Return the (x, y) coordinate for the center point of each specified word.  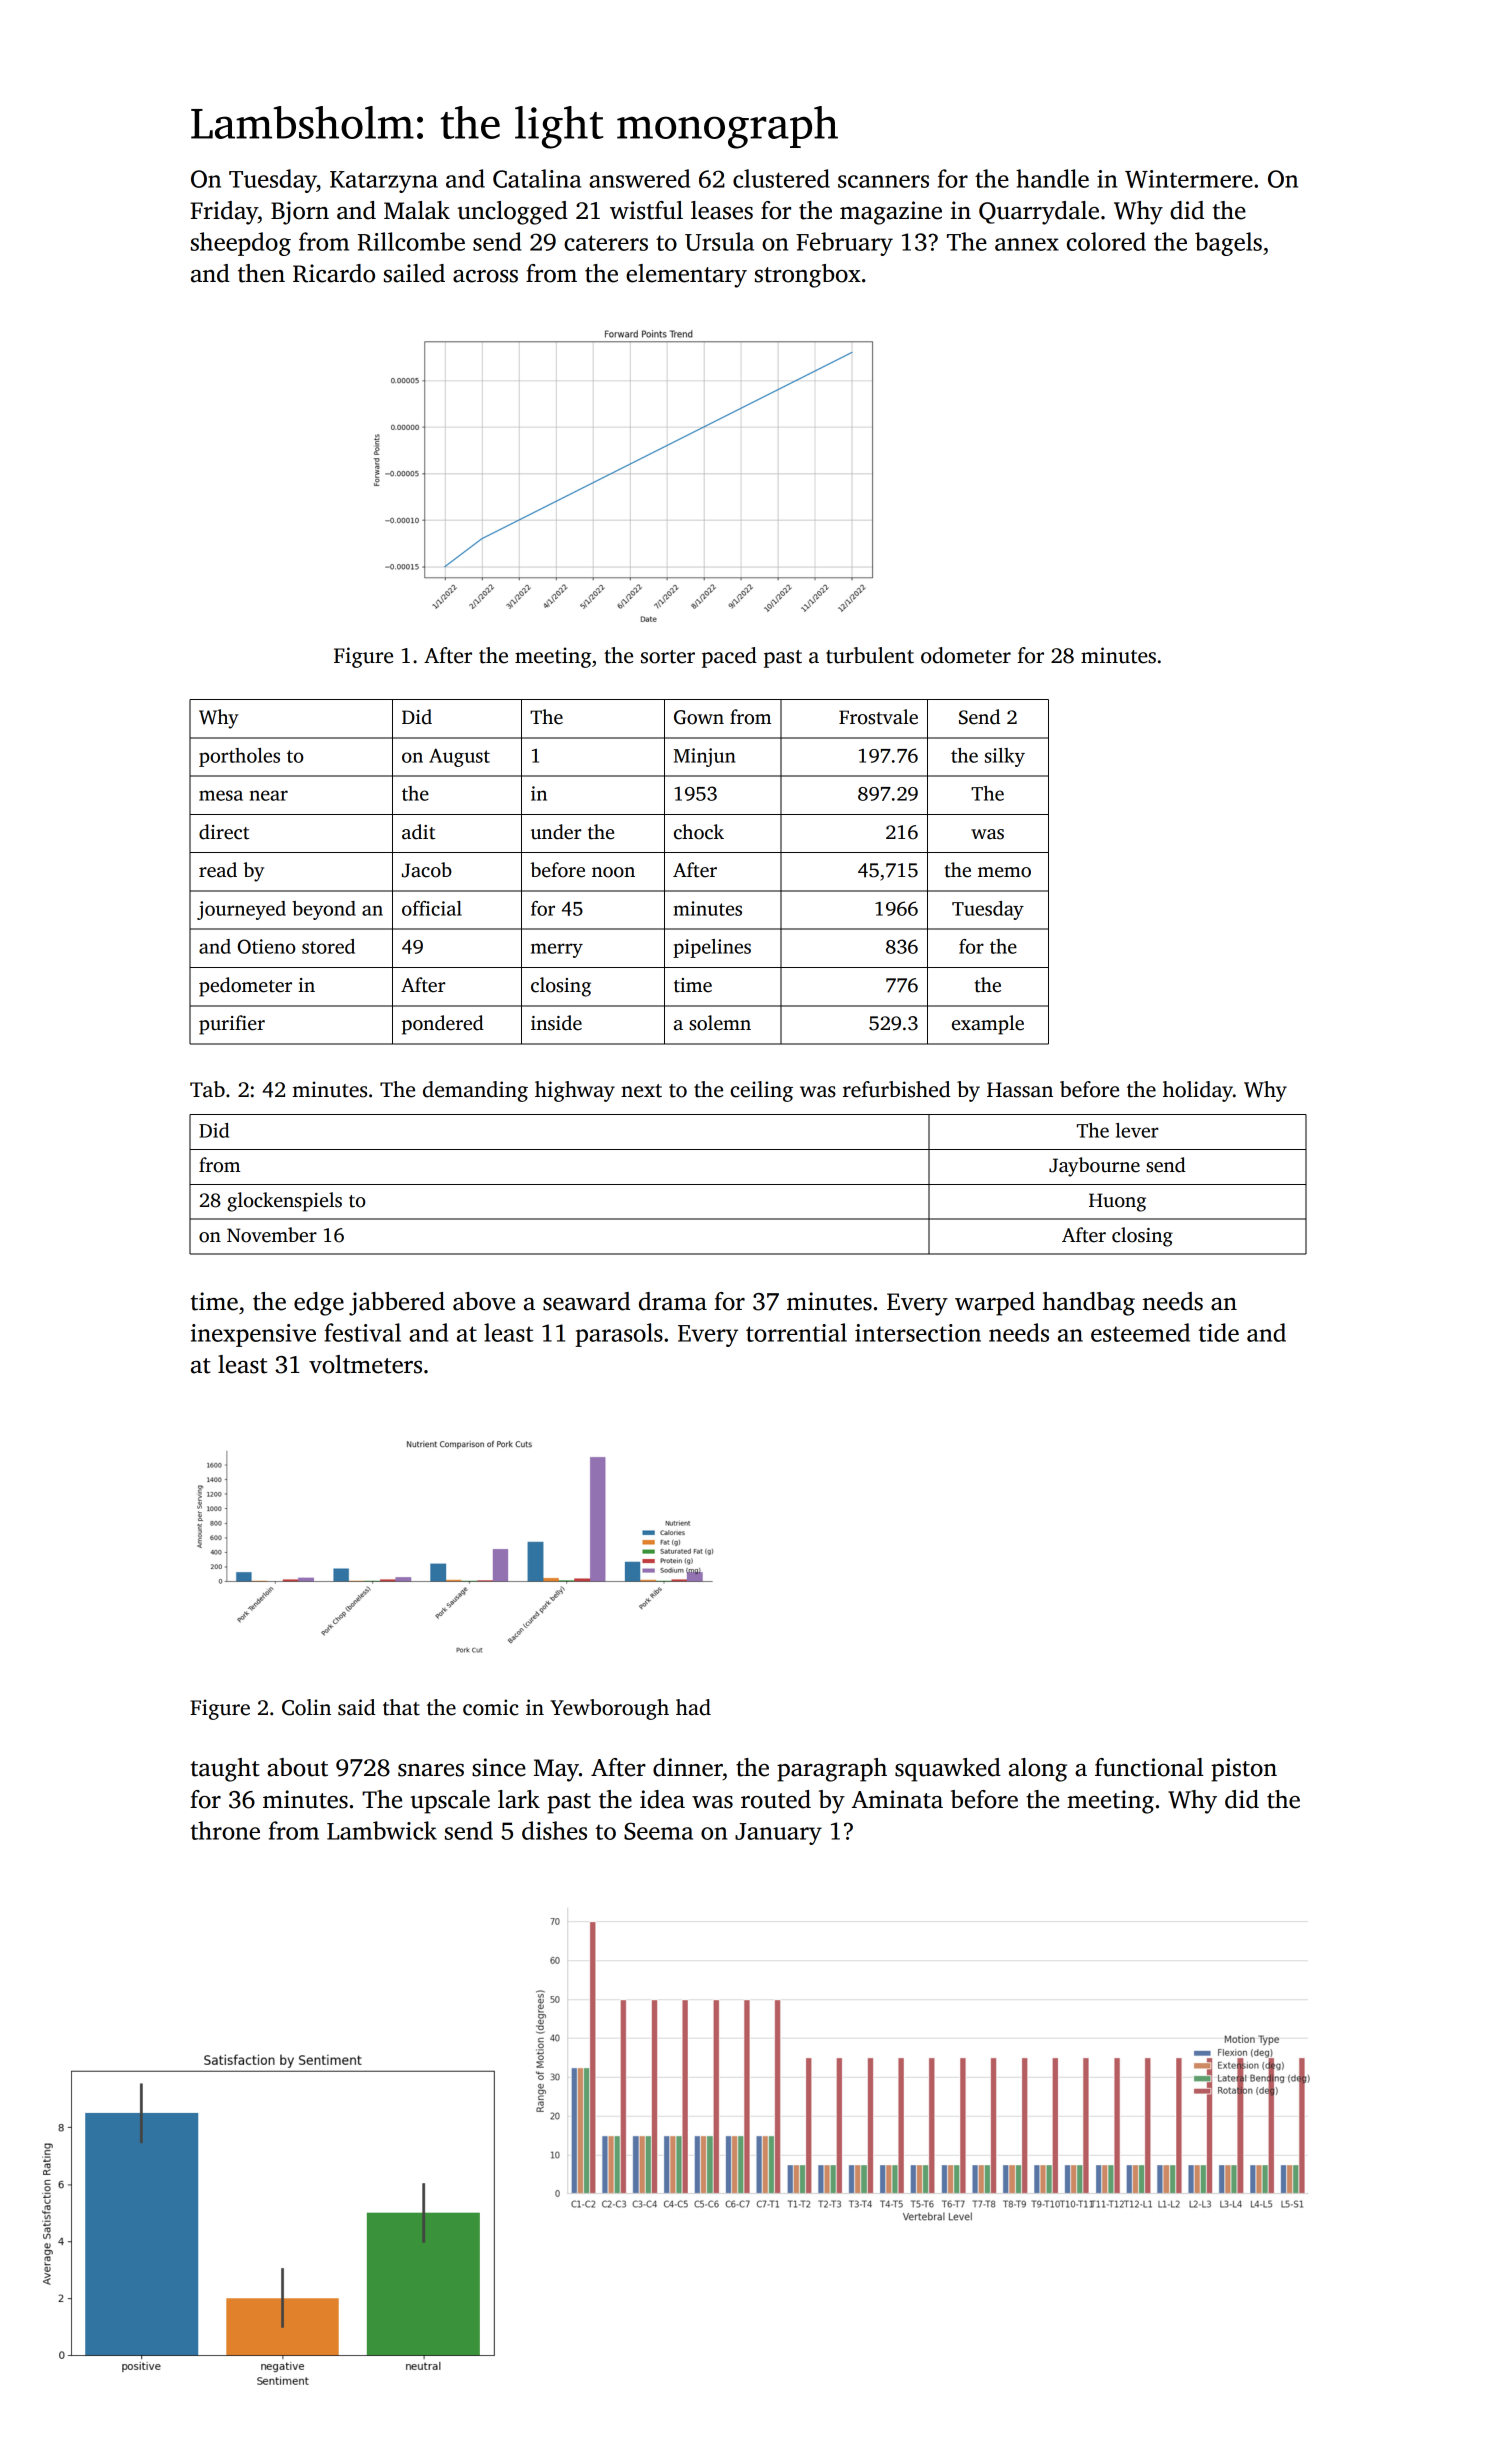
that (401, 1707)
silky (1005, 757)
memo (1004, 872)
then (261, 273)
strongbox (808, 276)
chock (699, 832)
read (218, 870)
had (693, 1707)
